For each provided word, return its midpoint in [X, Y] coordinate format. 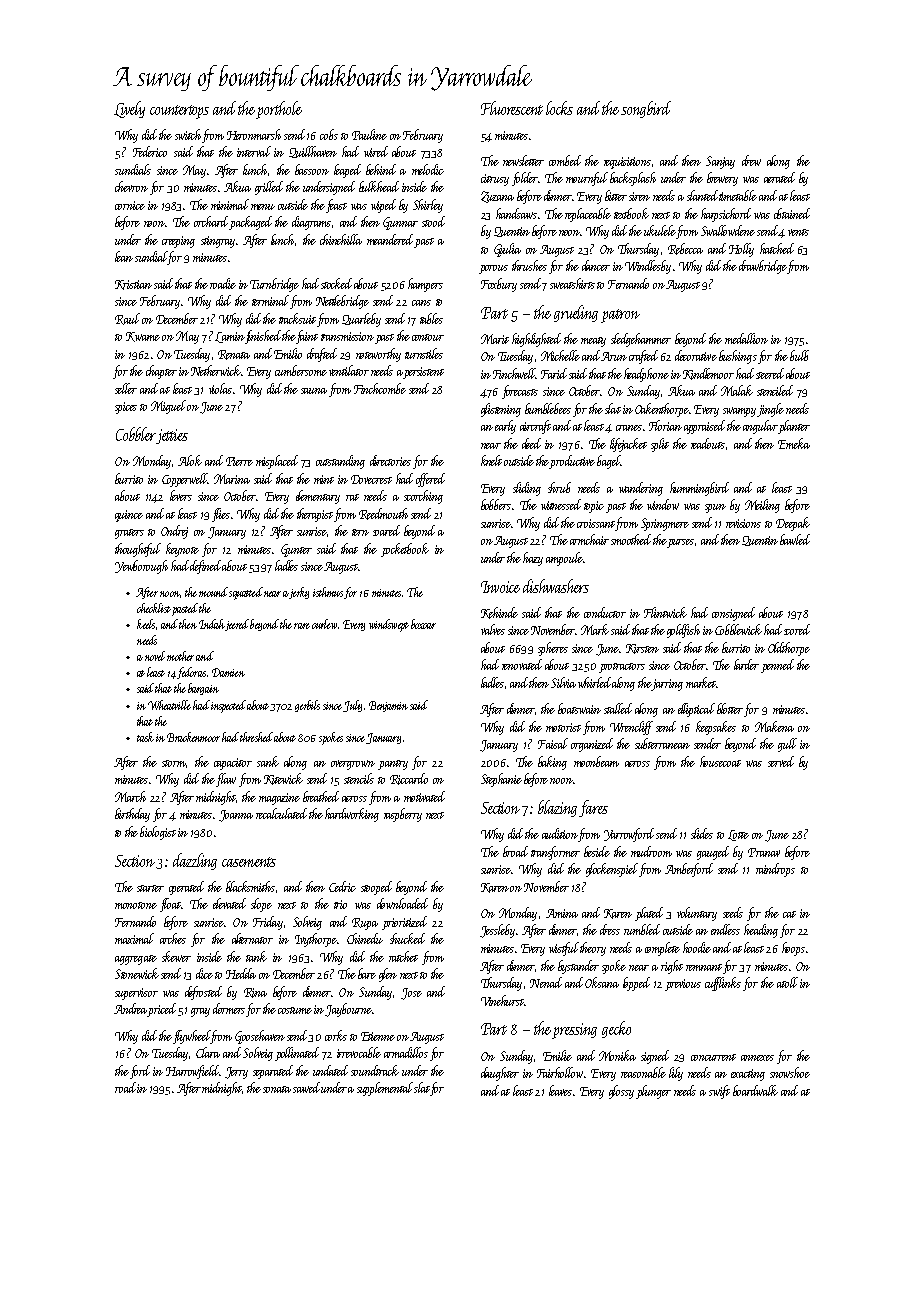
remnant [704, 967]
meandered [390, 239]
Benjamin [388, 706]
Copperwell [184, 480]
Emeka [794, 443]
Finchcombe [380, 388]
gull [787, 745]
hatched [777, 248]
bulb [799, 355]
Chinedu [365, 938]
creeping [178, 242]
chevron [131, 186]
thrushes [529, 265]
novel [155, 656]
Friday [268, 923]
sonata [277, 1089]
